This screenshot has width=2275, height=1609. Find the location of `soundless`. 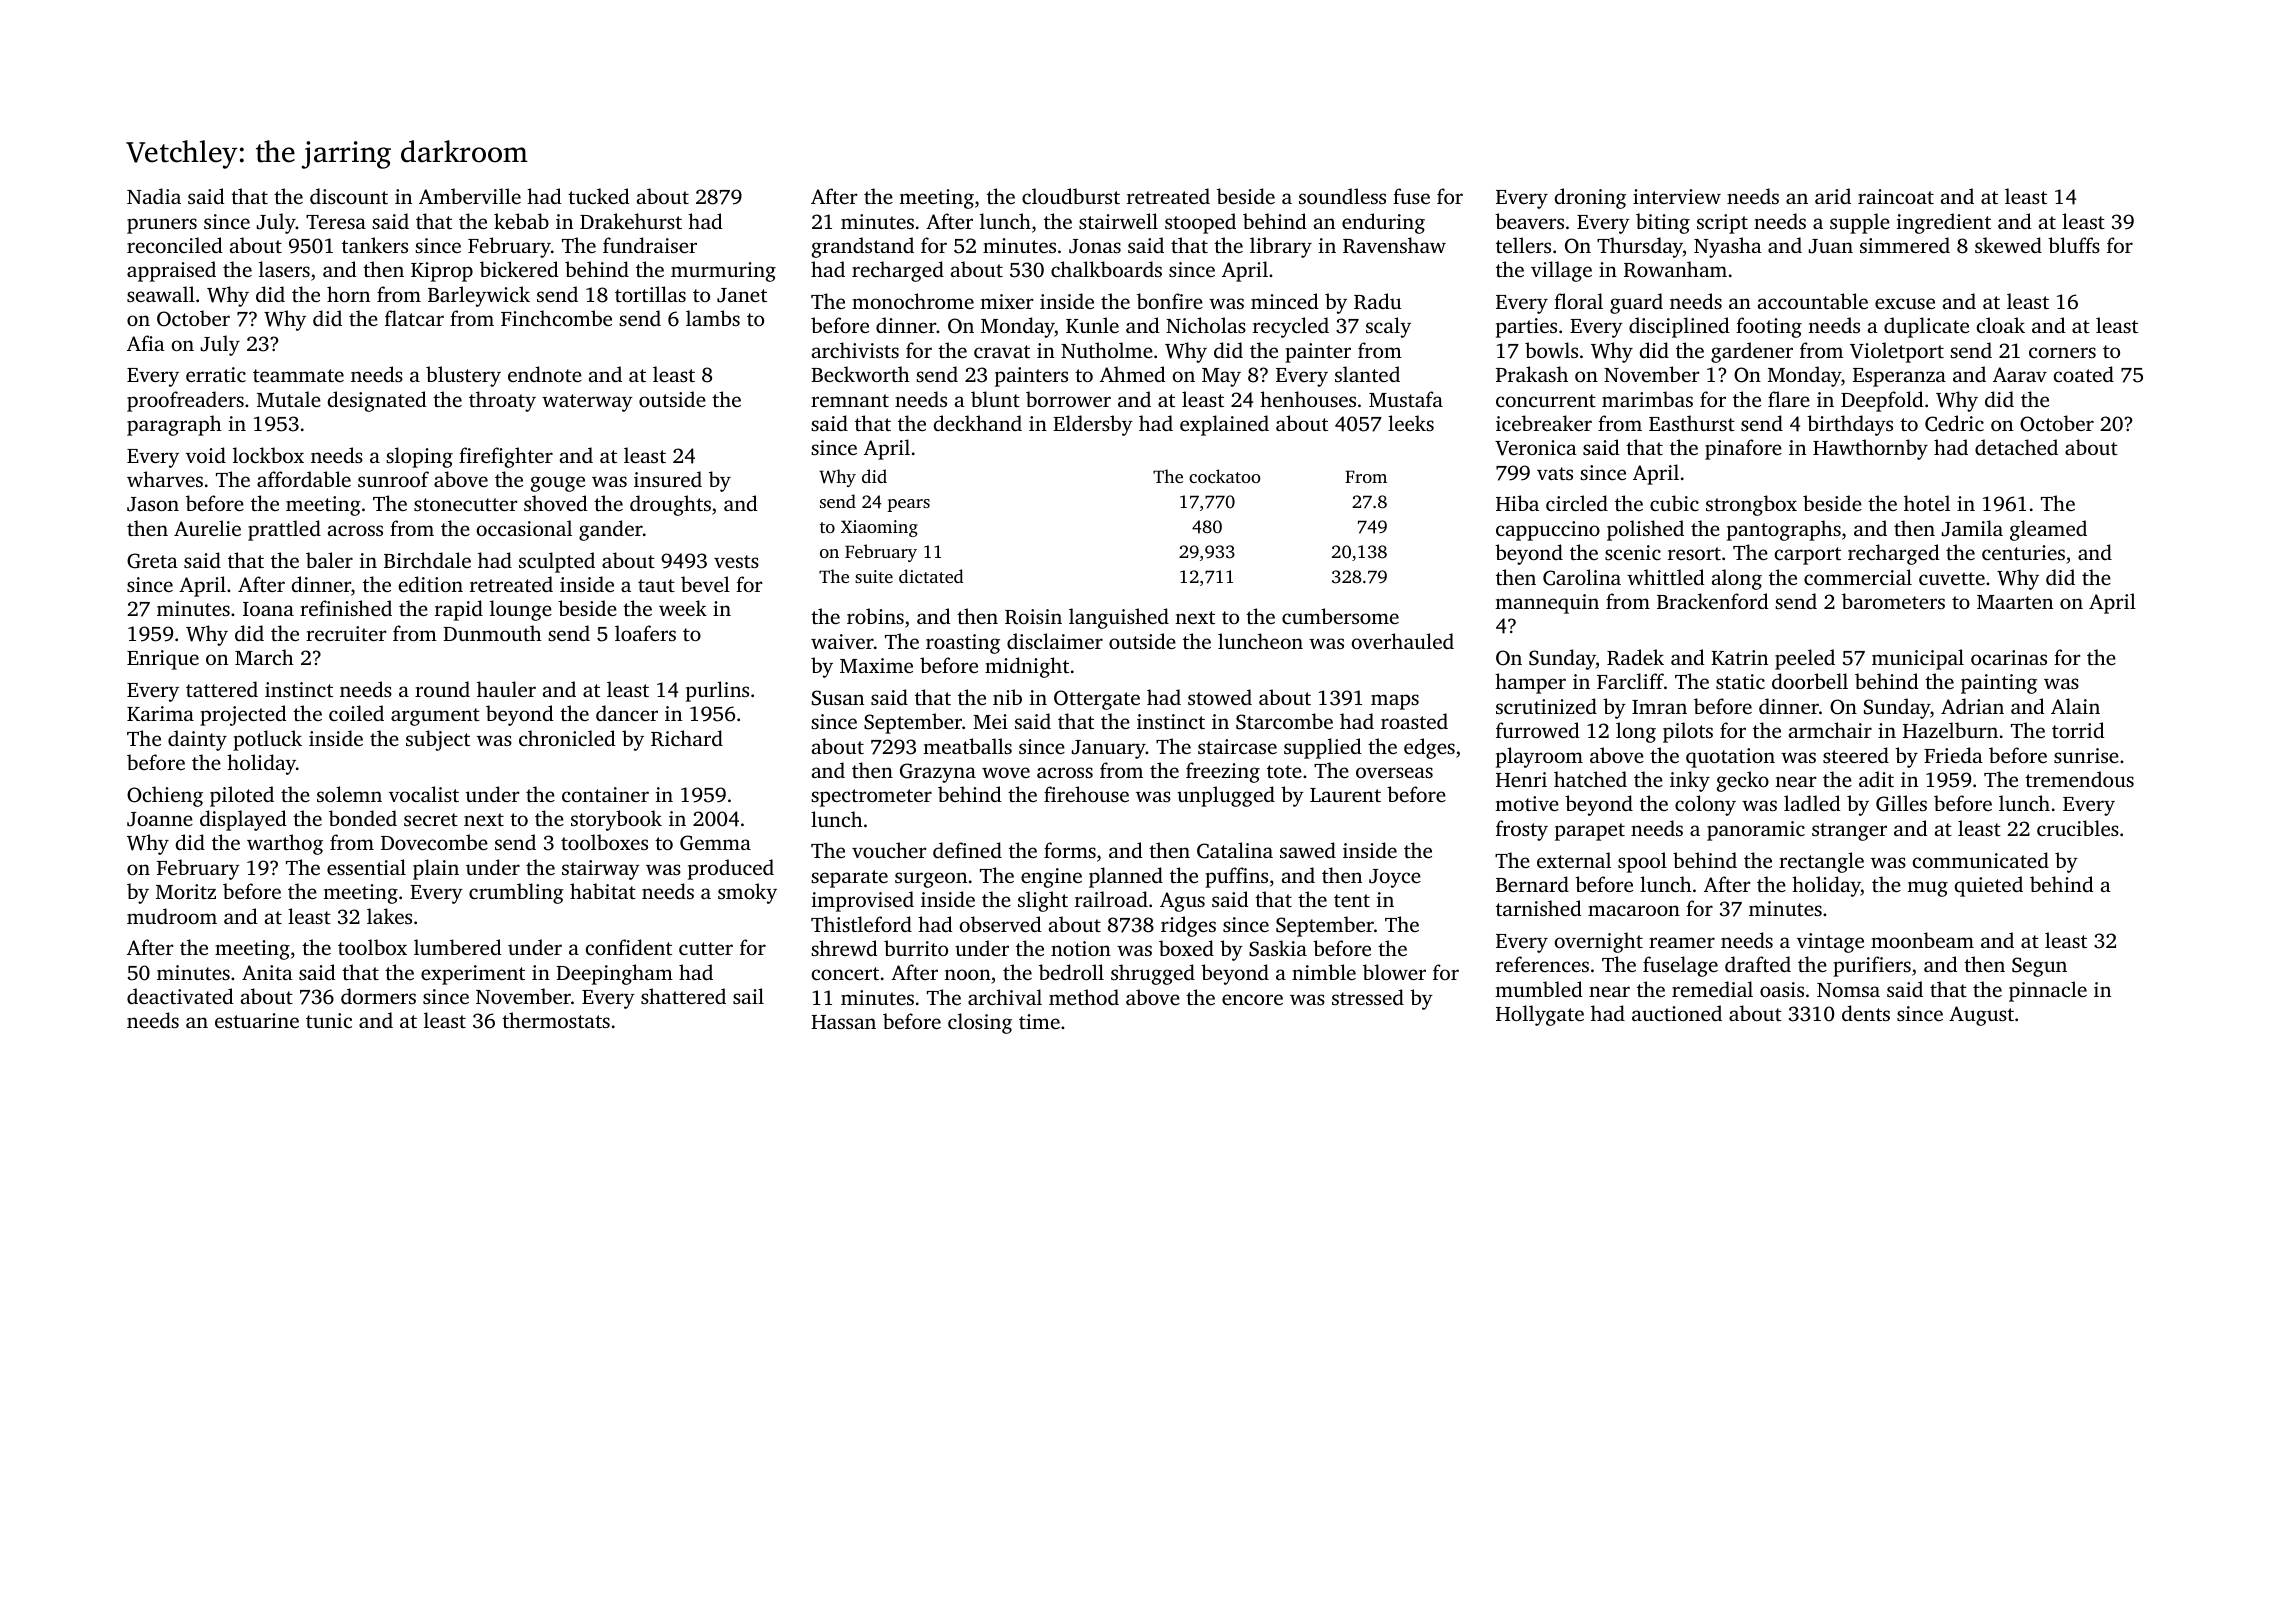

soundless is located at coordinates (1342, 196).
